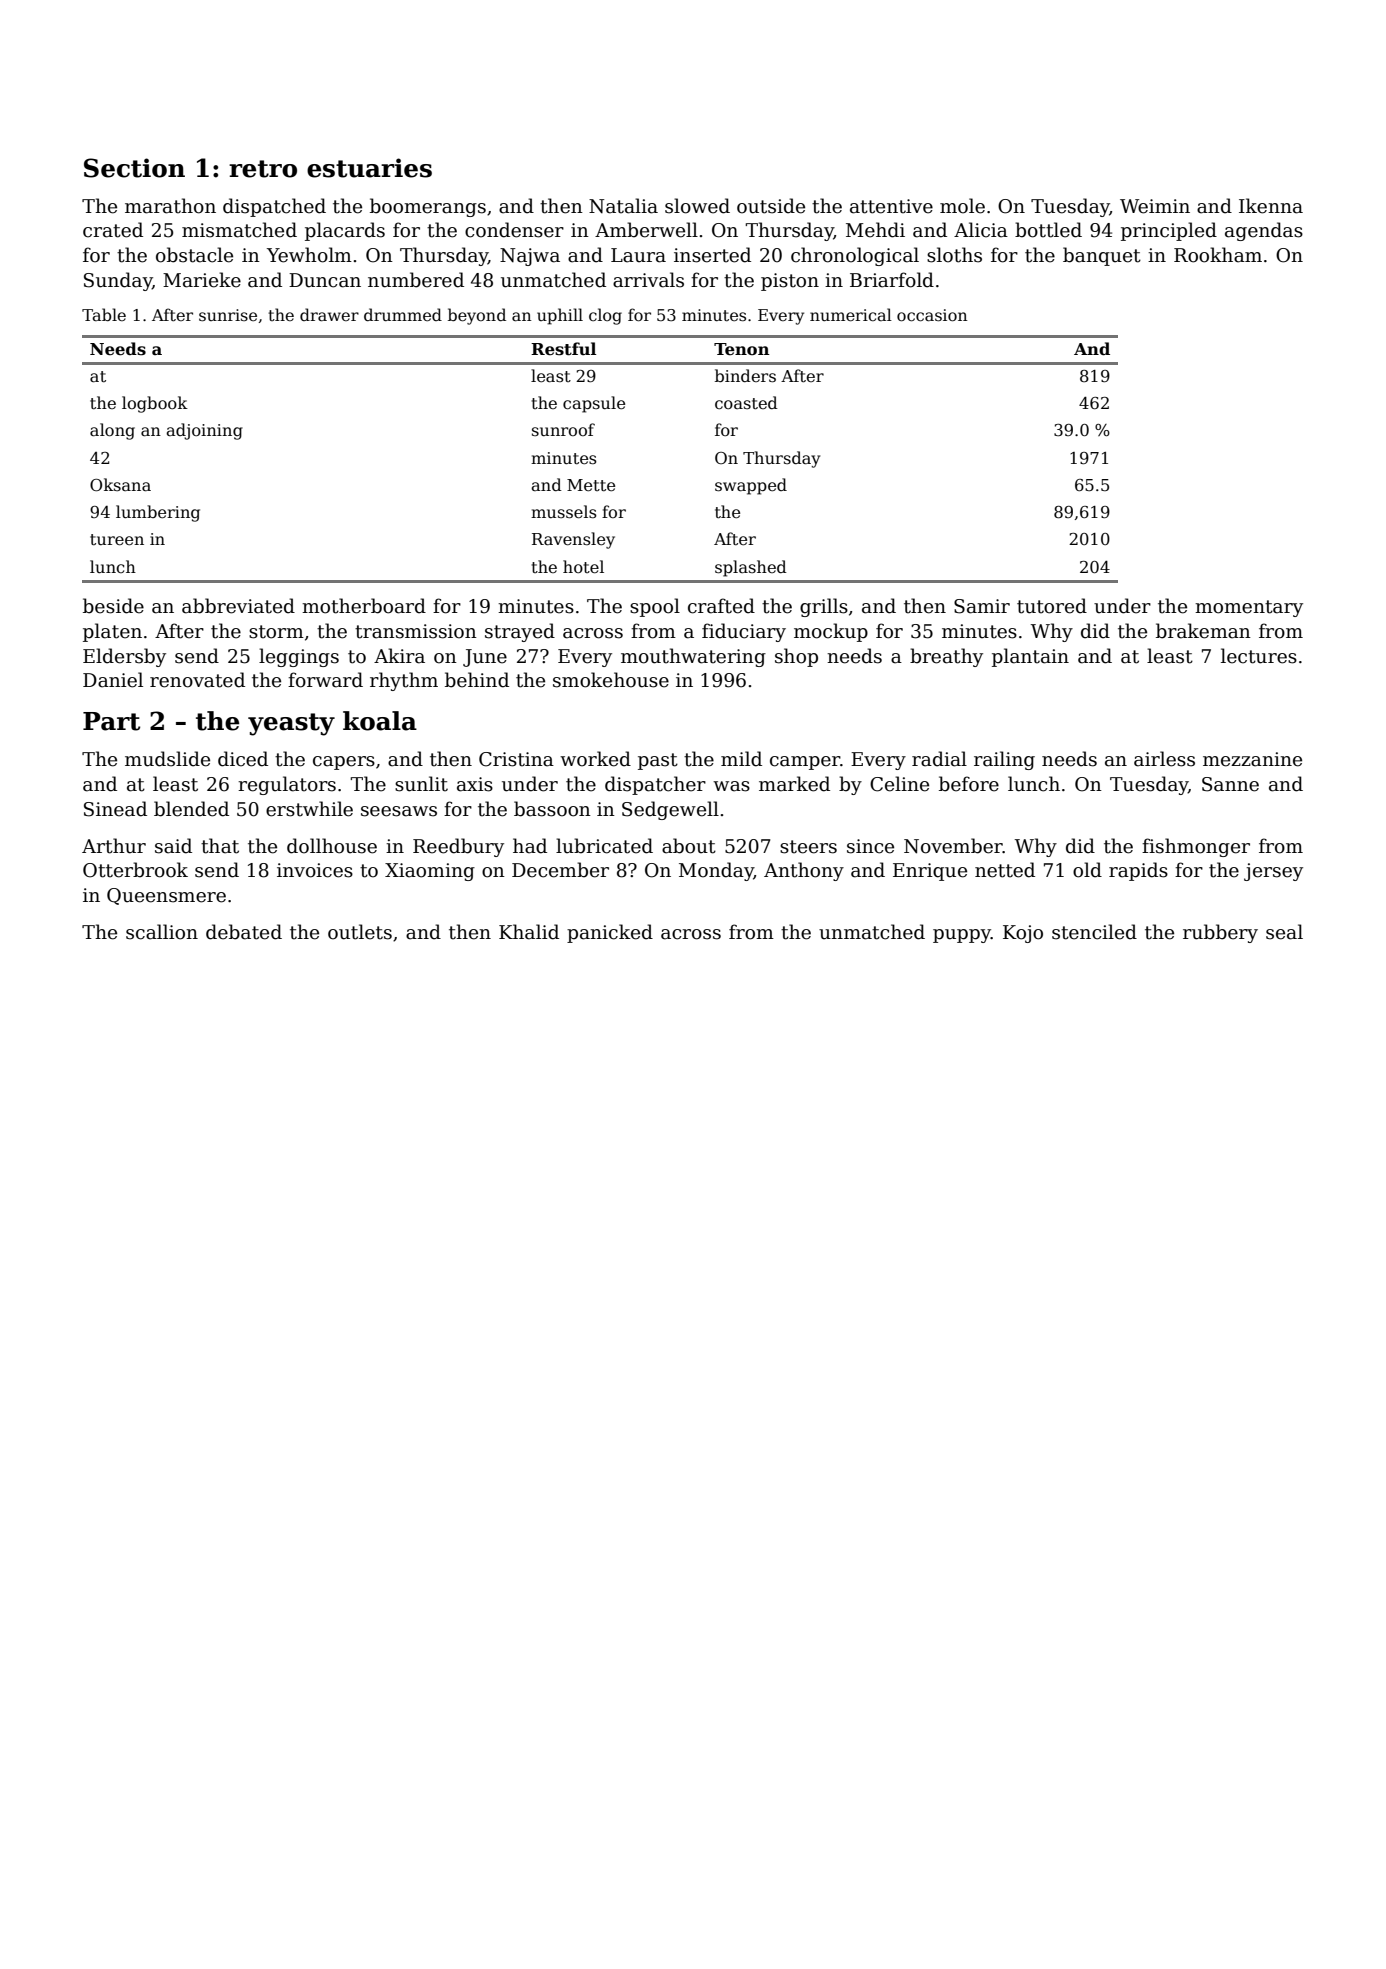 This image has width=1386, height=1969. Describe the element at coordinates (204, 431) in the image. I see `adjoining` at that location.
